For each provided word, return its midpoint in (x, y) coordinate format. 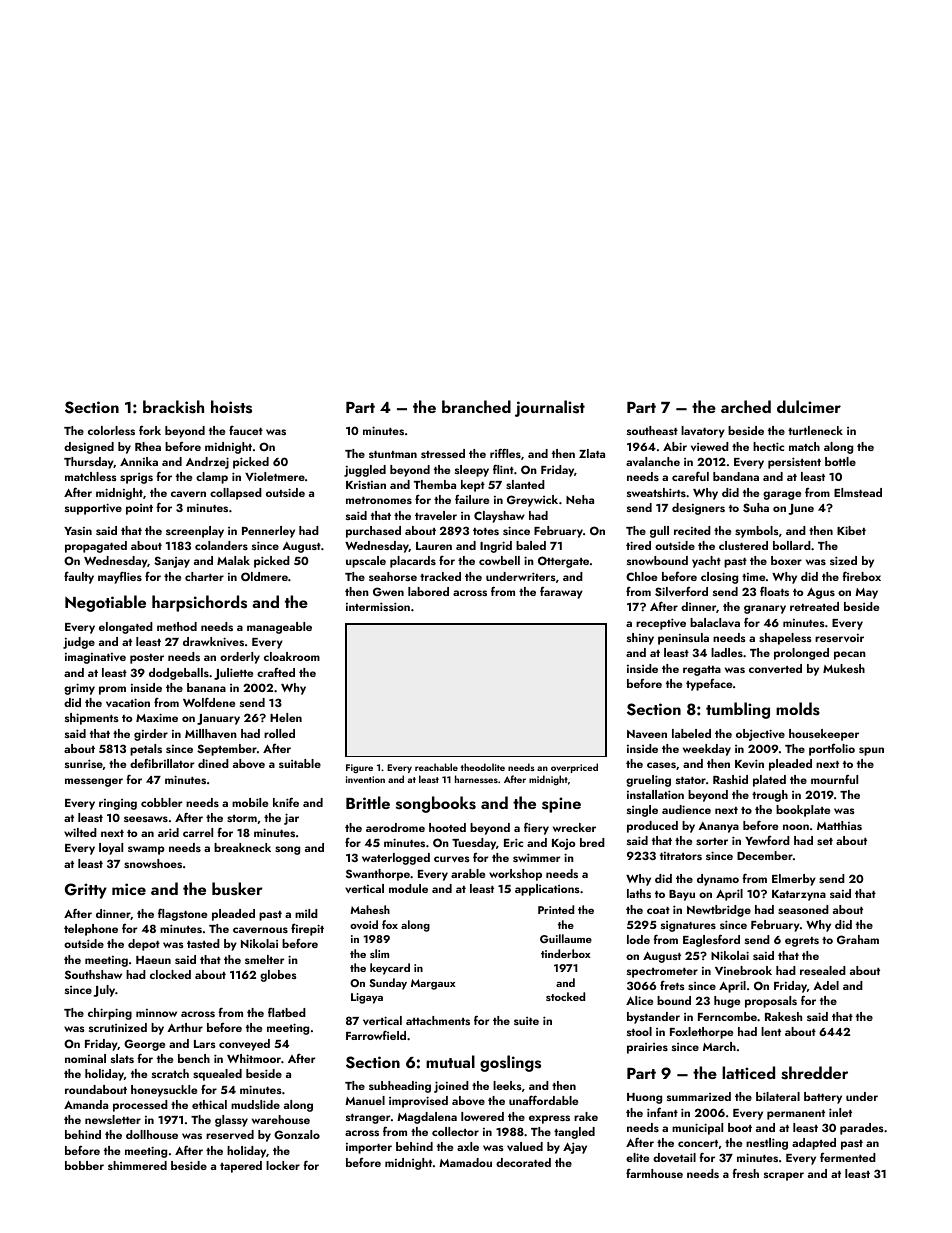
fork (150, 430)
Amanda (86, 1104)
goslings (510, 1063)
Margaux (433, 984)
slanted (525, 484)
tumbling (738, 710)
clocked (170, 974)
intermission (378, 606)
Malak (233, 560)
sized (843, 560)
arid (168, 832)
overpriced (574, 768)
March (719, 1046)
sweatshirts (656, 492)
